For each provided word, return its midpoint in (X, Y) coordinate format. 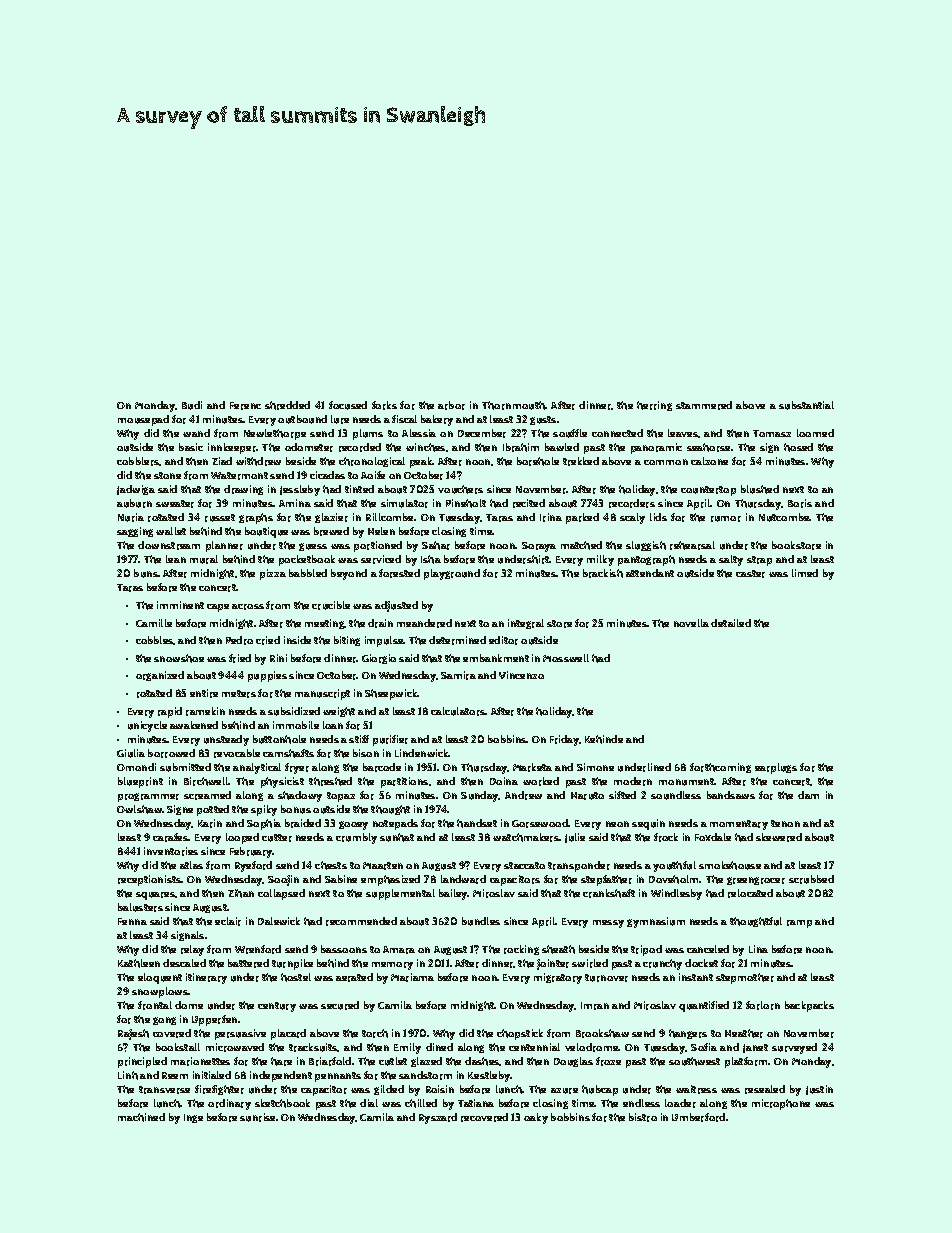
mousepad (143, 420)
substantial (806, 405)
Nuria (131, 517)
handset (477, 823)
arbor (451, 405)
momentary (739, 825)
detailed (731, 623)
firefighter (219, 1090)
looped (242, 838)
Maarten (383, 866)
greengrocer (756, 881)
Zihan (241, 893)
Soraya (539, 547)
